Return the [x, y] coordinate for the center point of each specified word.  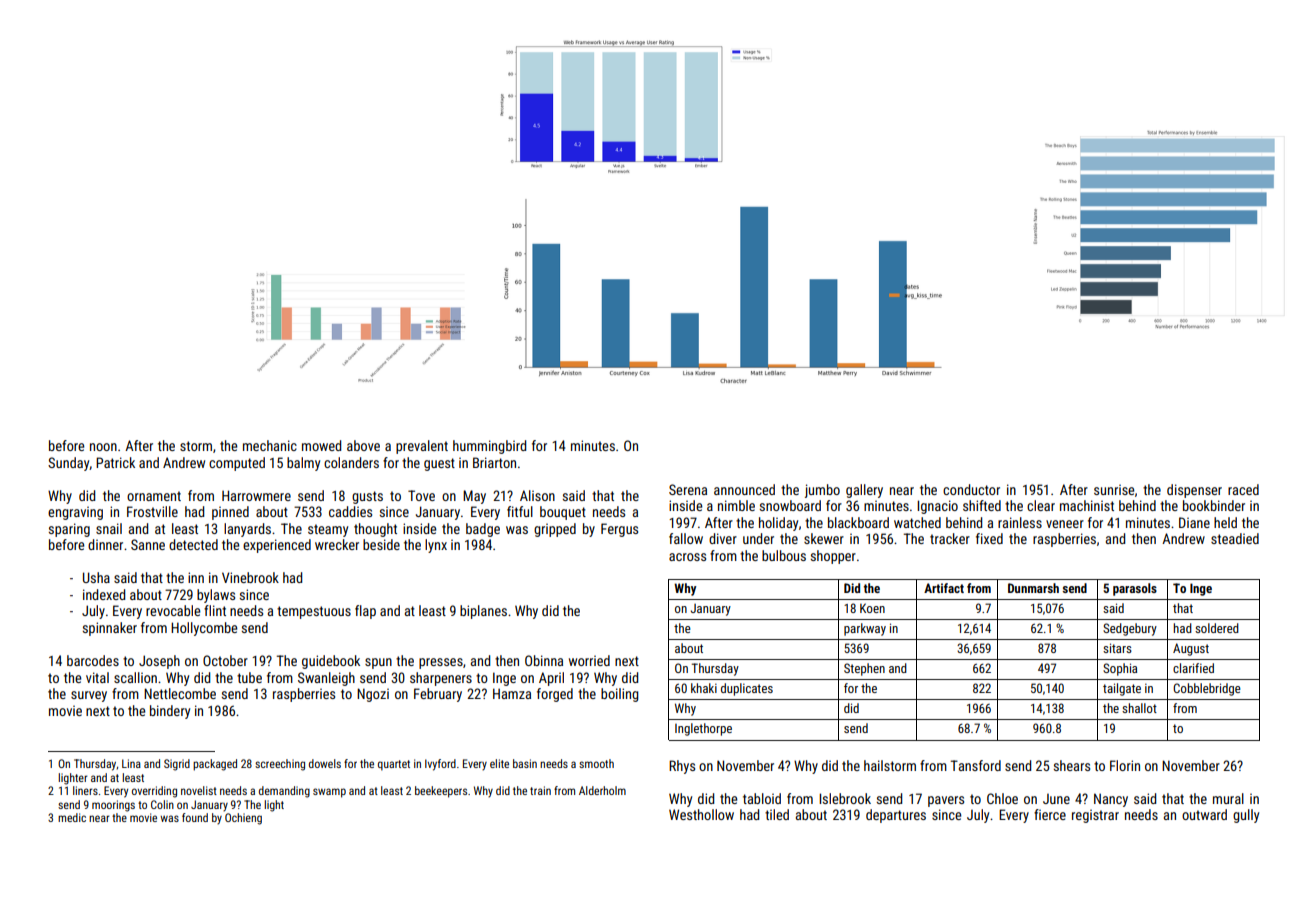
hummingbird [489, 447]
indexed [104, 594]
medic [72, 817]
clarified [1193, 668]
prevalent [422, 447]
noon [103, 447]
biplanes [483, 612]
